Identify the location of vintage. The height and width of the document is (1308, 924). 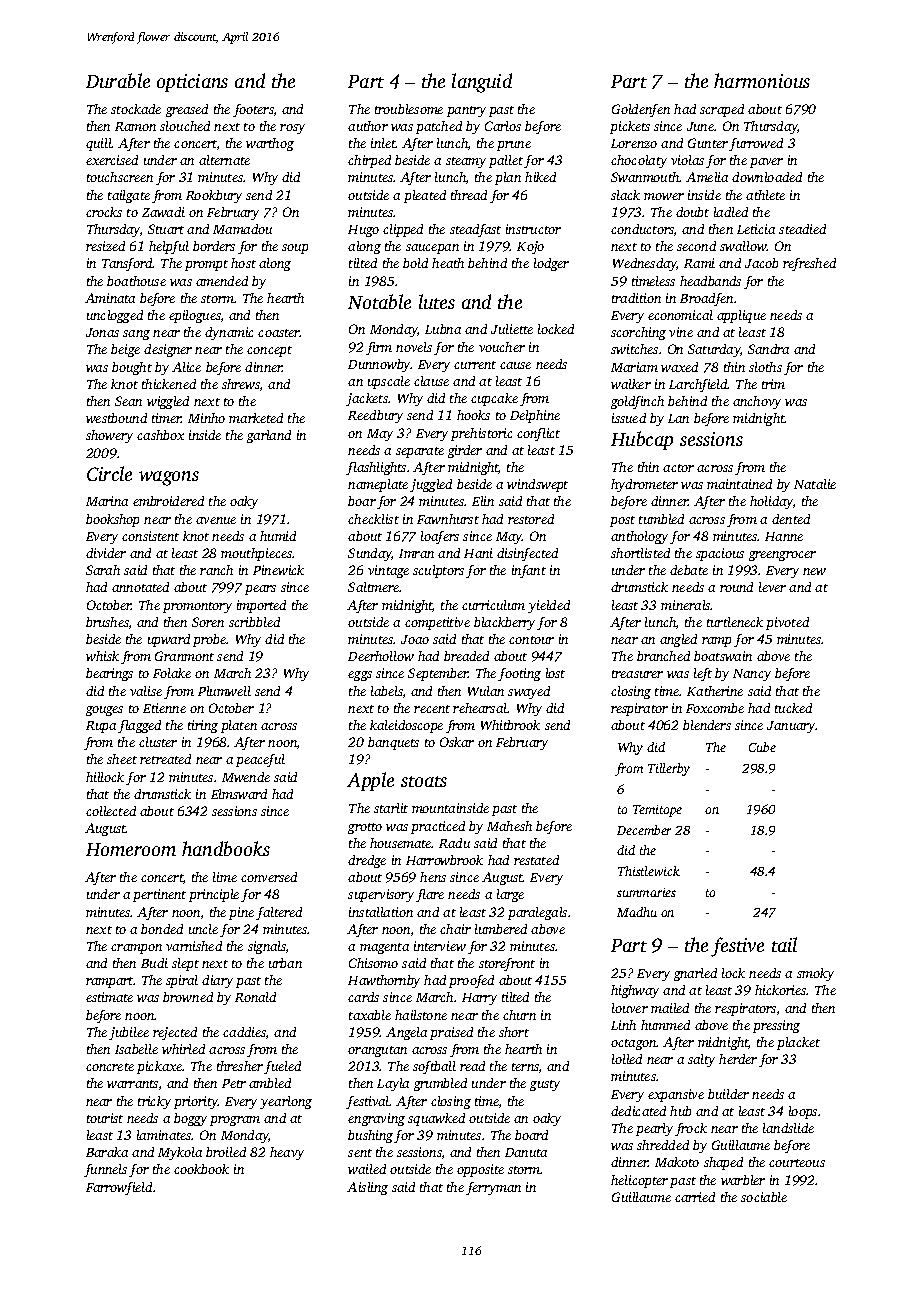
(388, 571).
